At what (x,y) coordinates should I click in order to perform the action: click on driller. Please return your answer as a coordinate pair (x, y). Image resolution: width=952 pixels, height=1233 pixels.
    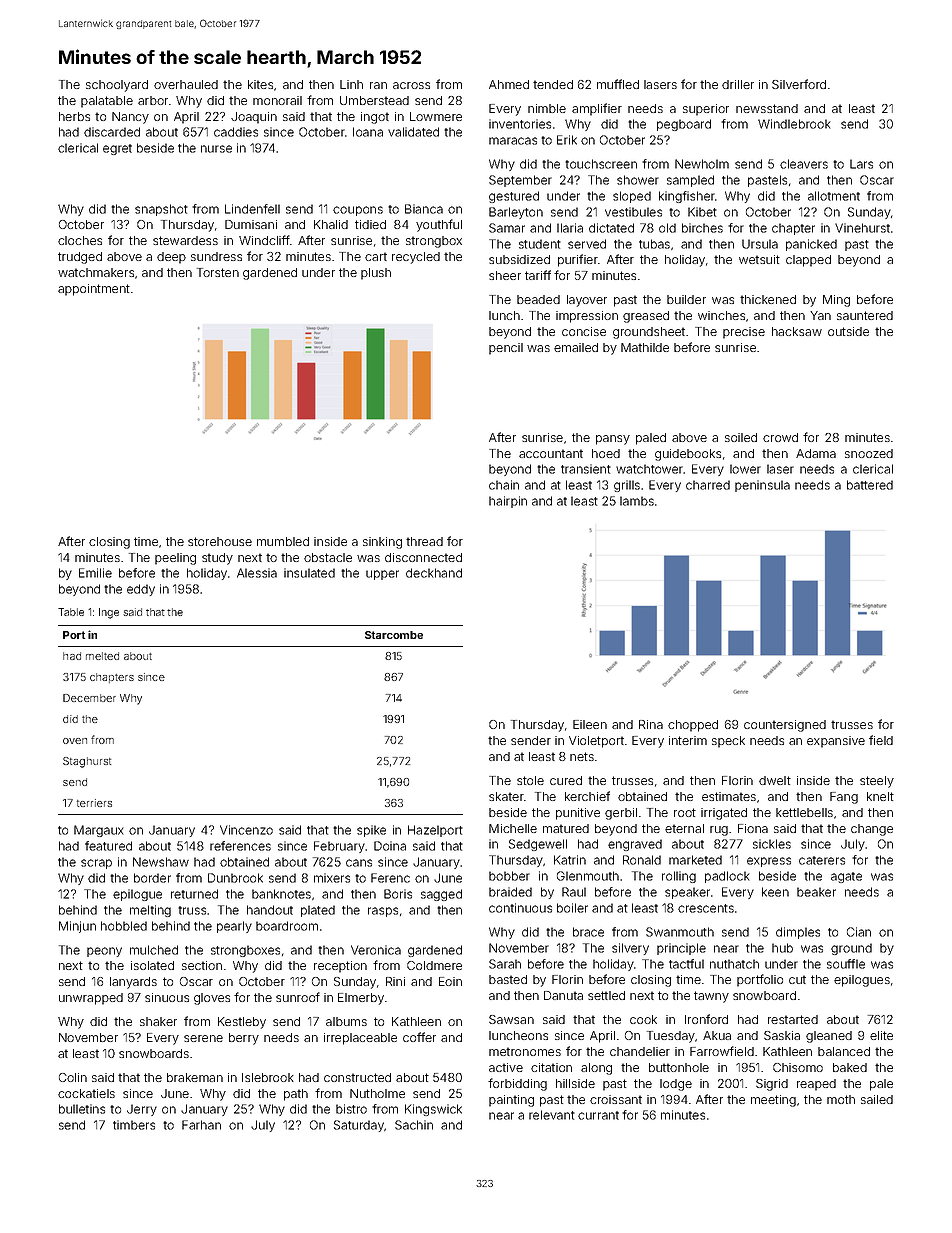
    Looking at the image, I should click on (738, 84).
